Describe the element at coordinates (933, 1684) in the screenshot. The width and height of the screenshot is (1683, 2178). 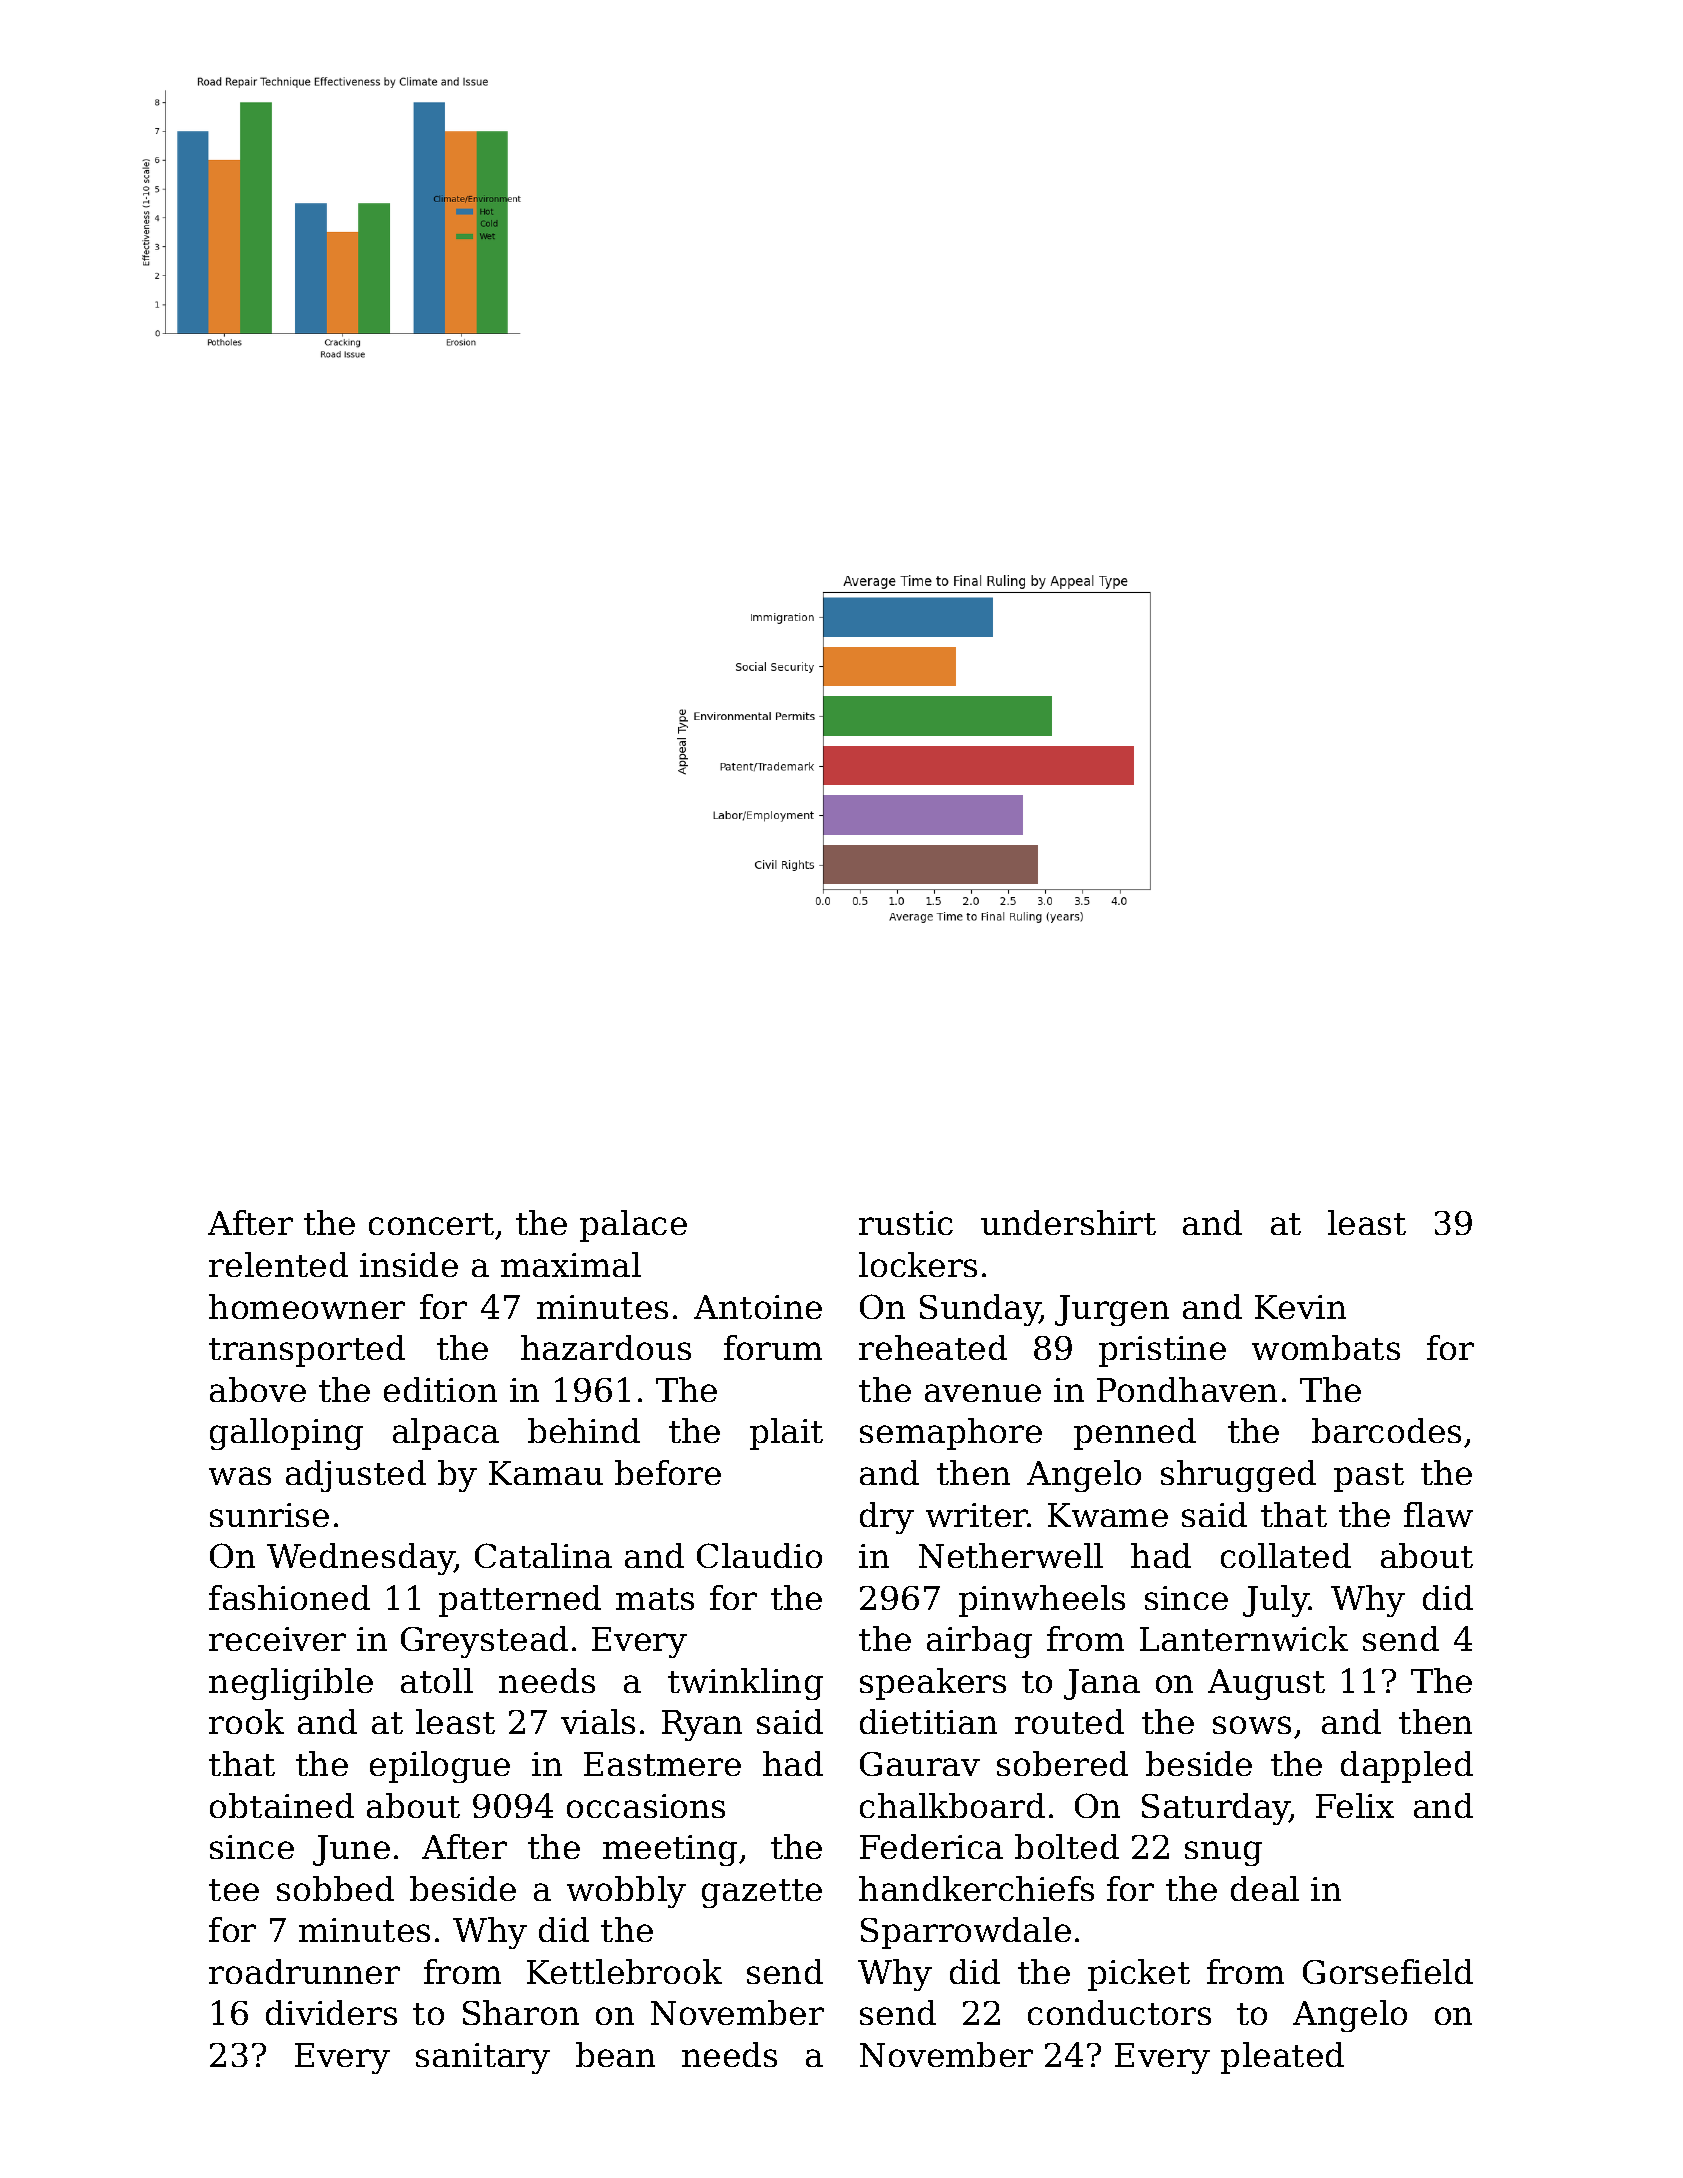
I see `speakers` at that location.
